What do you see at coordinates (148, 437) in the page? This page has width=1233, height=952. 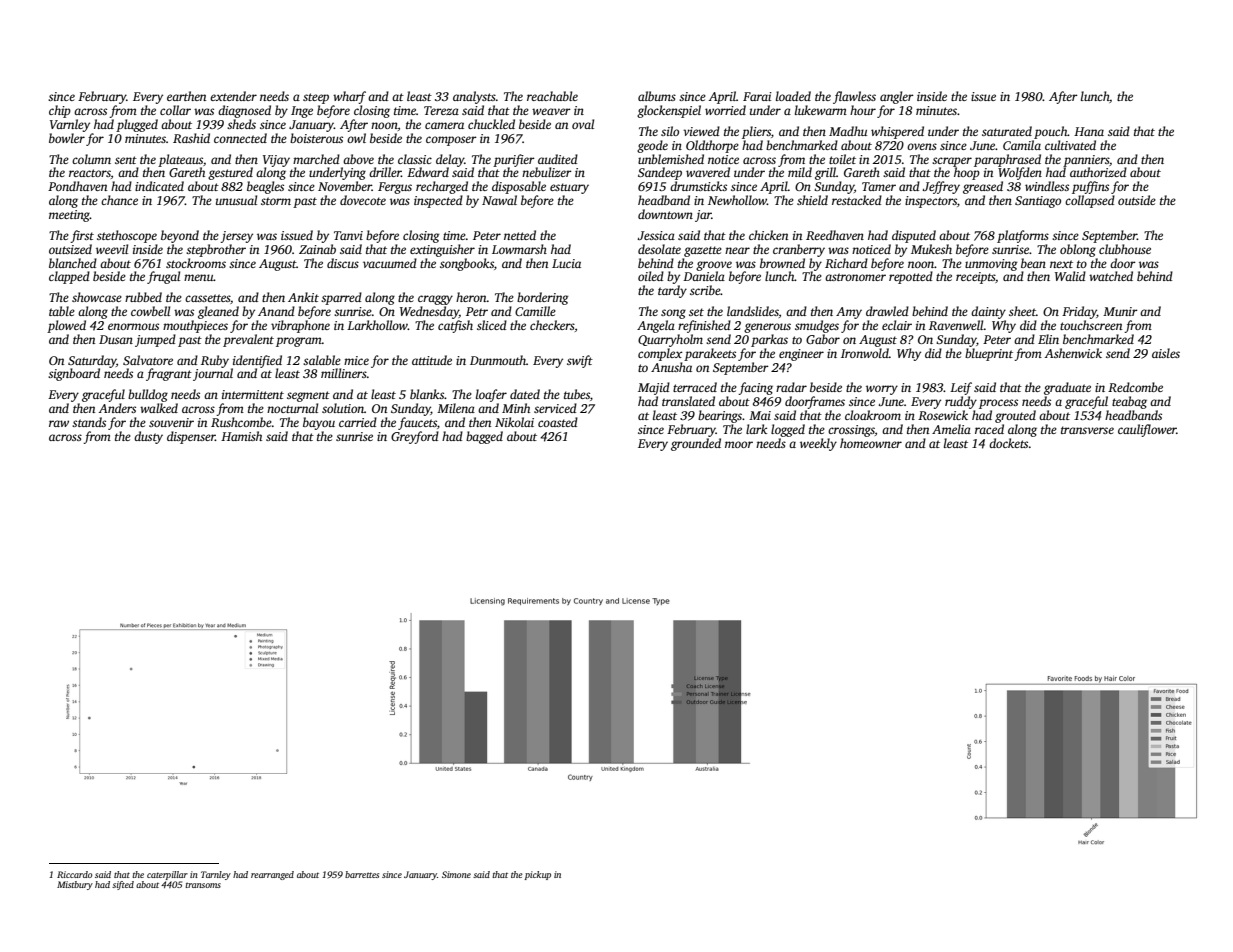 I see `dusty` at bounding box center [148, 437].
